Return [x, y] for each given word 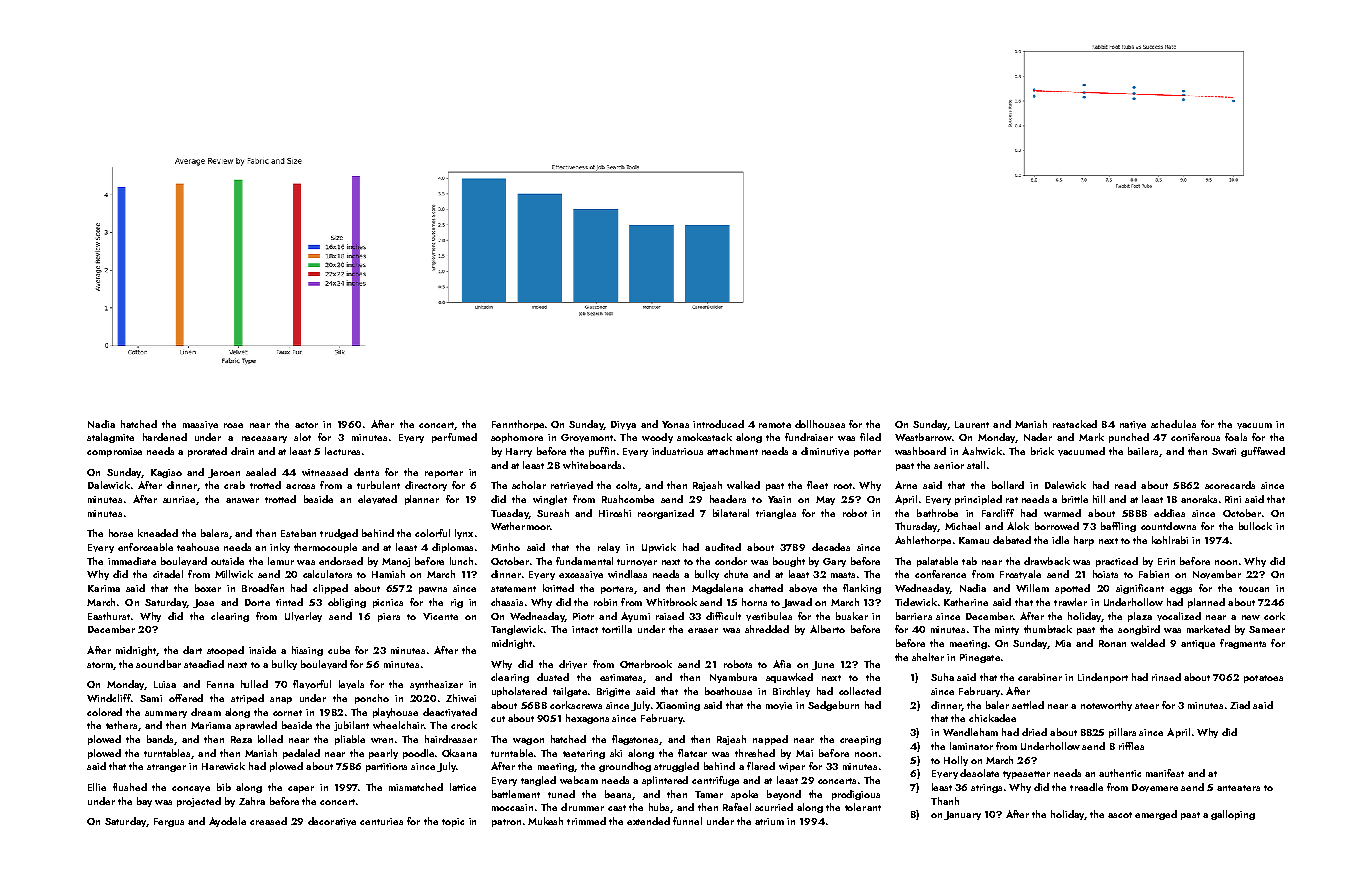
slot [302, 437]
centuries [381, 821]
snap [281, 700]
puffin [602, 452]
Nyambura [733, 678]
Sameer [1267, 629]
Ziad [1240, 705]
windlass [627, 574]
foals [1236, 437]
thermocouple [325, 548]
